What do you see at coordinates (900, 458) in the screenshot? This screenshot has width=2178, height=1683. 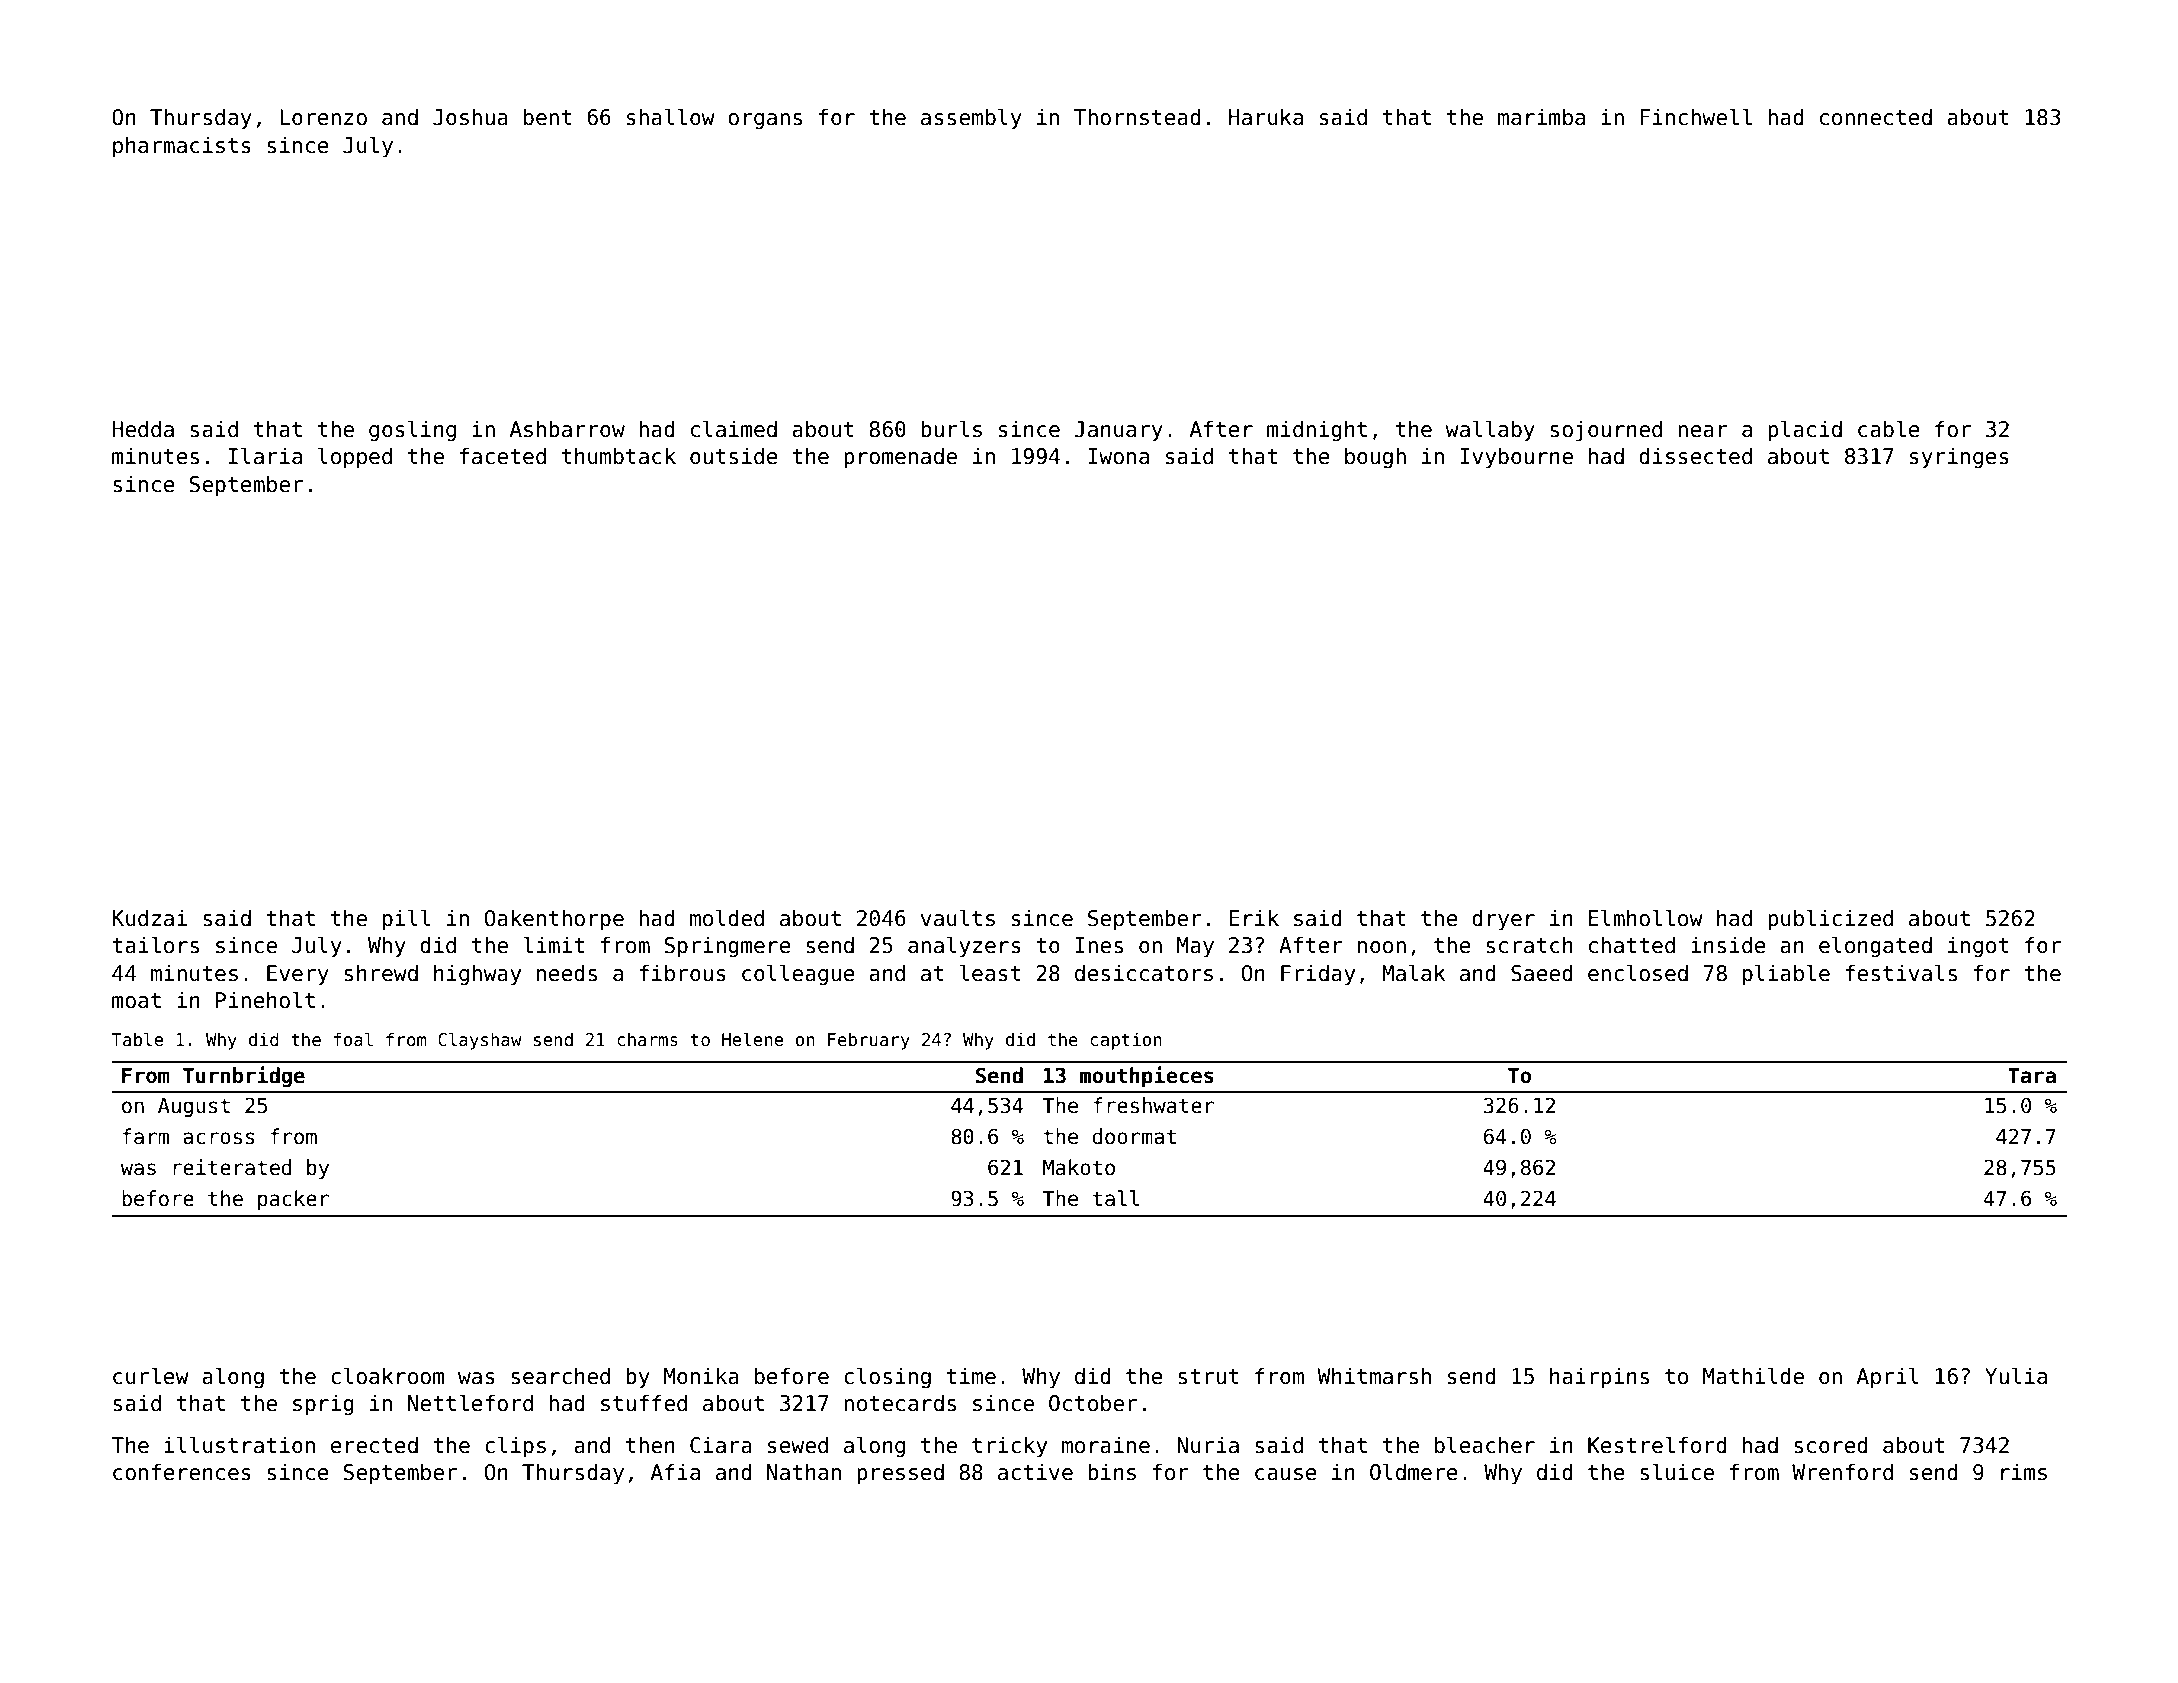 I see `promenade` at bounding box center [900, 458].
